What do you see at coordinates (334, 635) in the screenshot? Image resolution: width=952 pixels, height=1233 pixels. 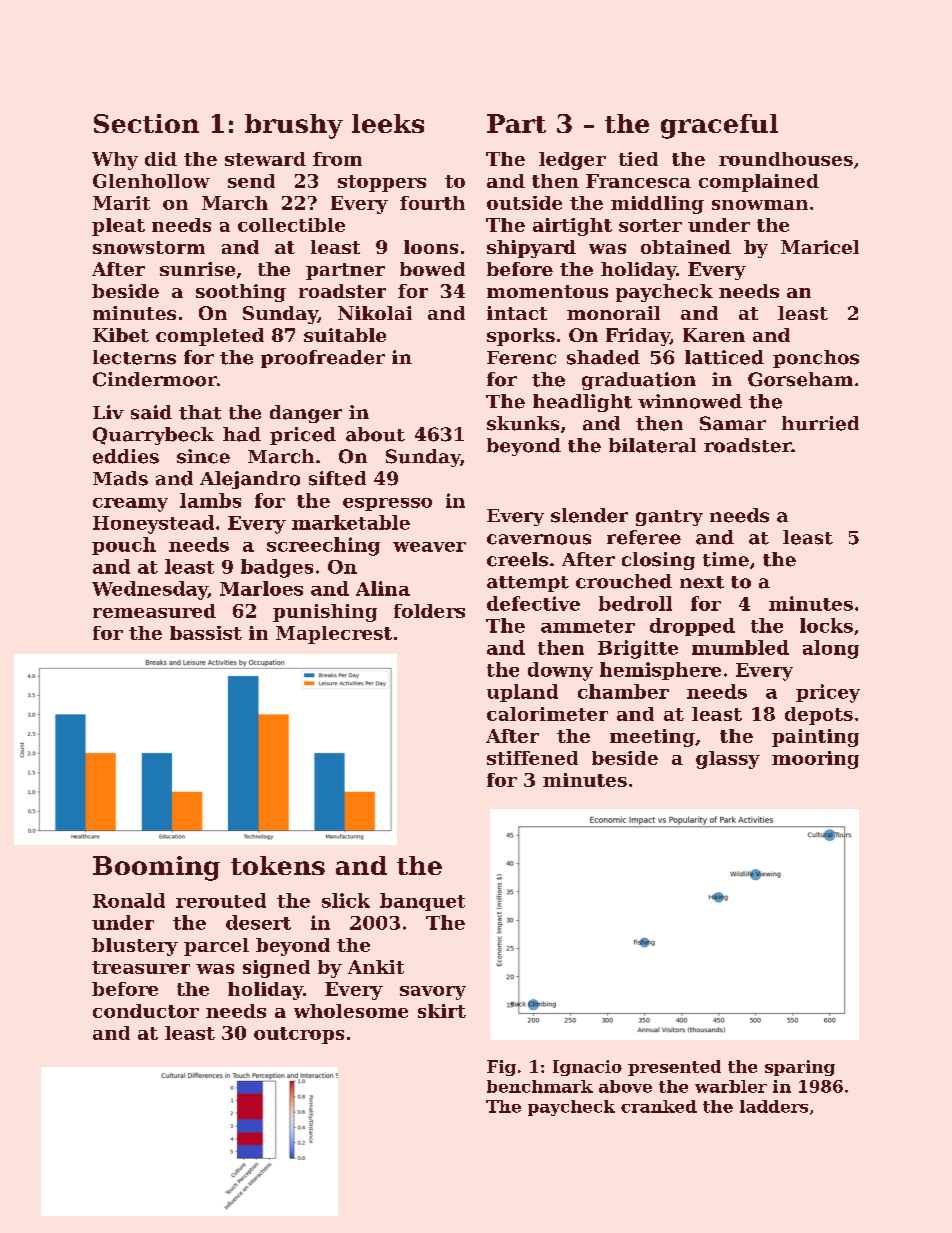 I see `Maplecrest` at bounding box center [334, 635].
